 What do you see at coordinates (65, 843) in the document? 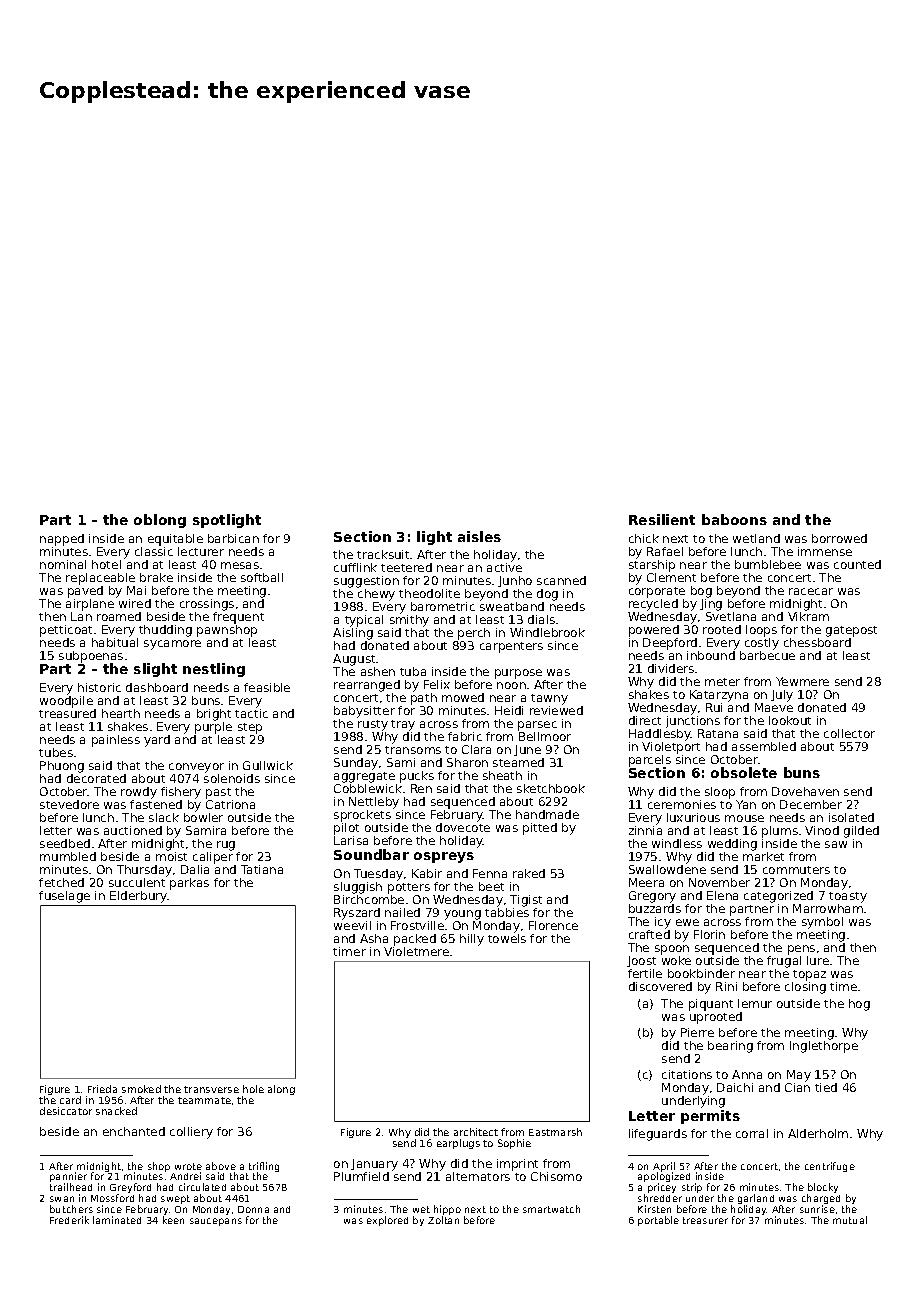
I see `seedbed` at bounding box center [65, 843].
